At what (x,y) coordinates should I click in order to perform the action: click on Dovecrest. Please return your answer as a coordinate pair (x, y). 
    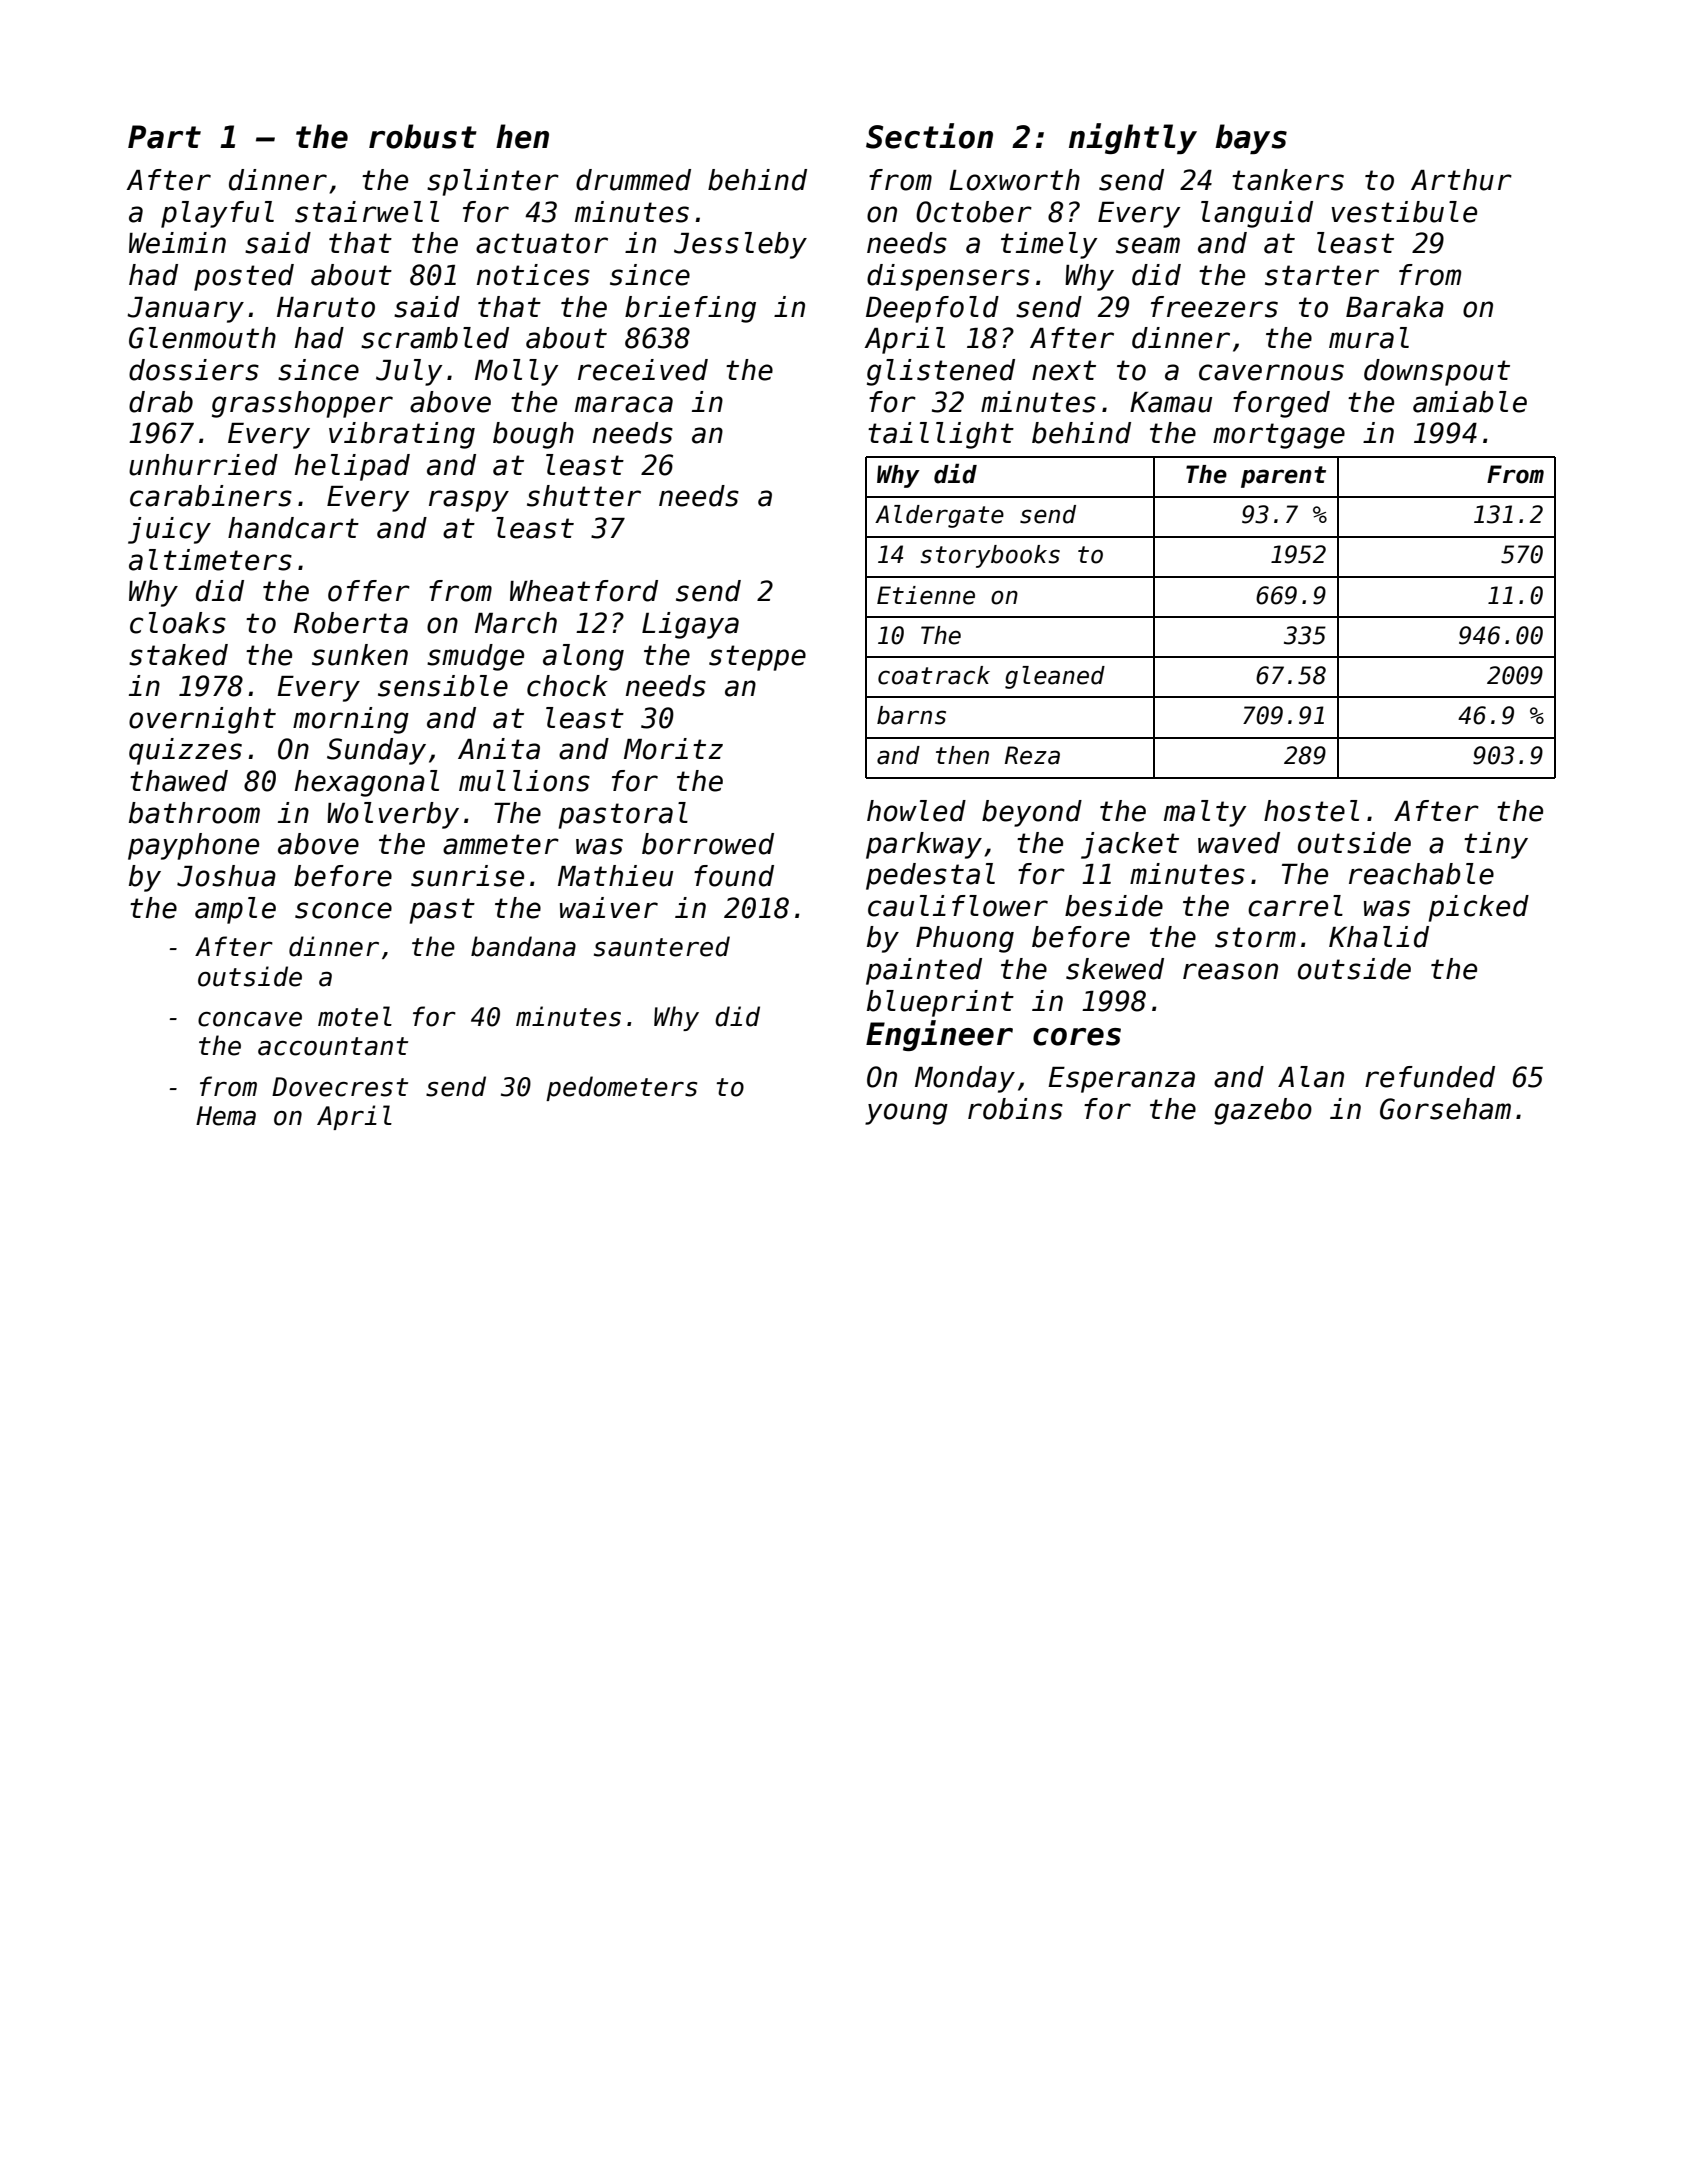
    Looking at the image, I should click on (340, 1087).
